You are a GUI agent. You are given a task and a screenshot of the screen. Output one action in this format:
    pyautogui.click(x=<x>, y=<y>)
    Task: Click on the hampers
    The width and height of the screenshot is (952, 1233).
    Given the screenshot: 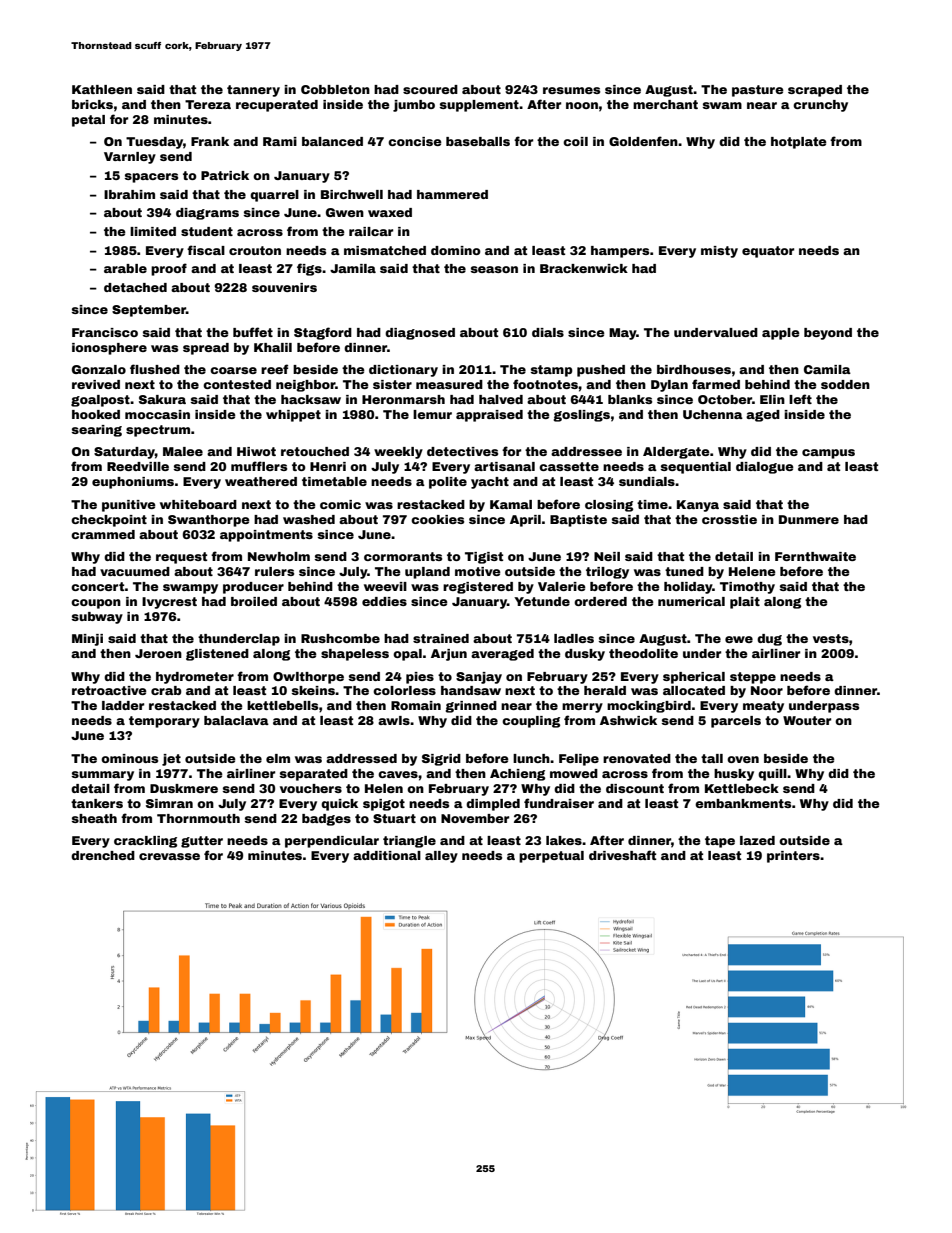 What is the action you would take?
    pyautogui.click(x=620, y=252)
